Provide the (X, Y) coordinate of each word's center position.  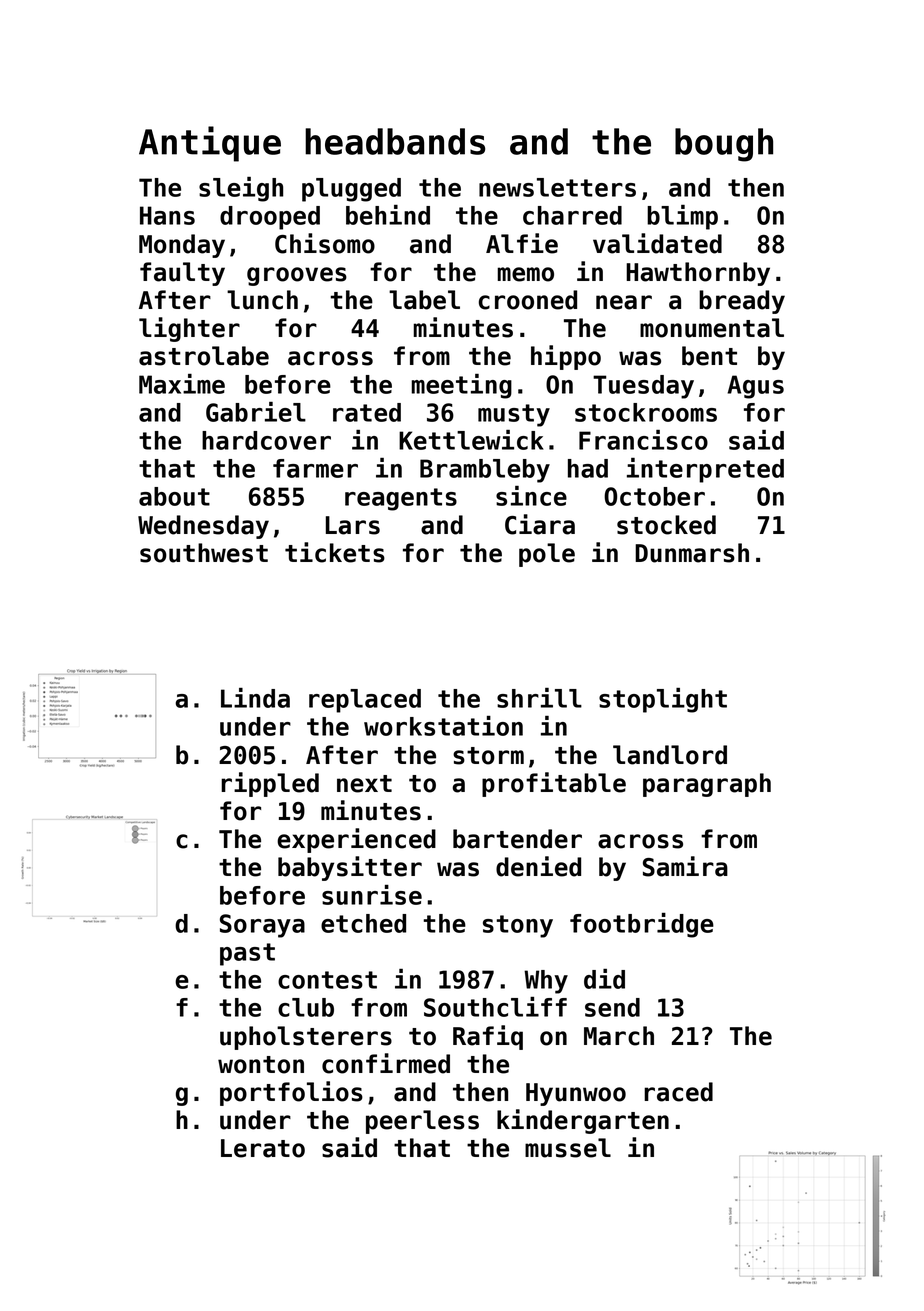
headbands (395, 141)
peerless (422, 1122)
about (174, 496)
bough (724, 145)
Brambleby (485, 471)
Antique (210, 144)
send (612, 1007)
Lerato (263, 1148)
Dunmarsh (692, 553)
